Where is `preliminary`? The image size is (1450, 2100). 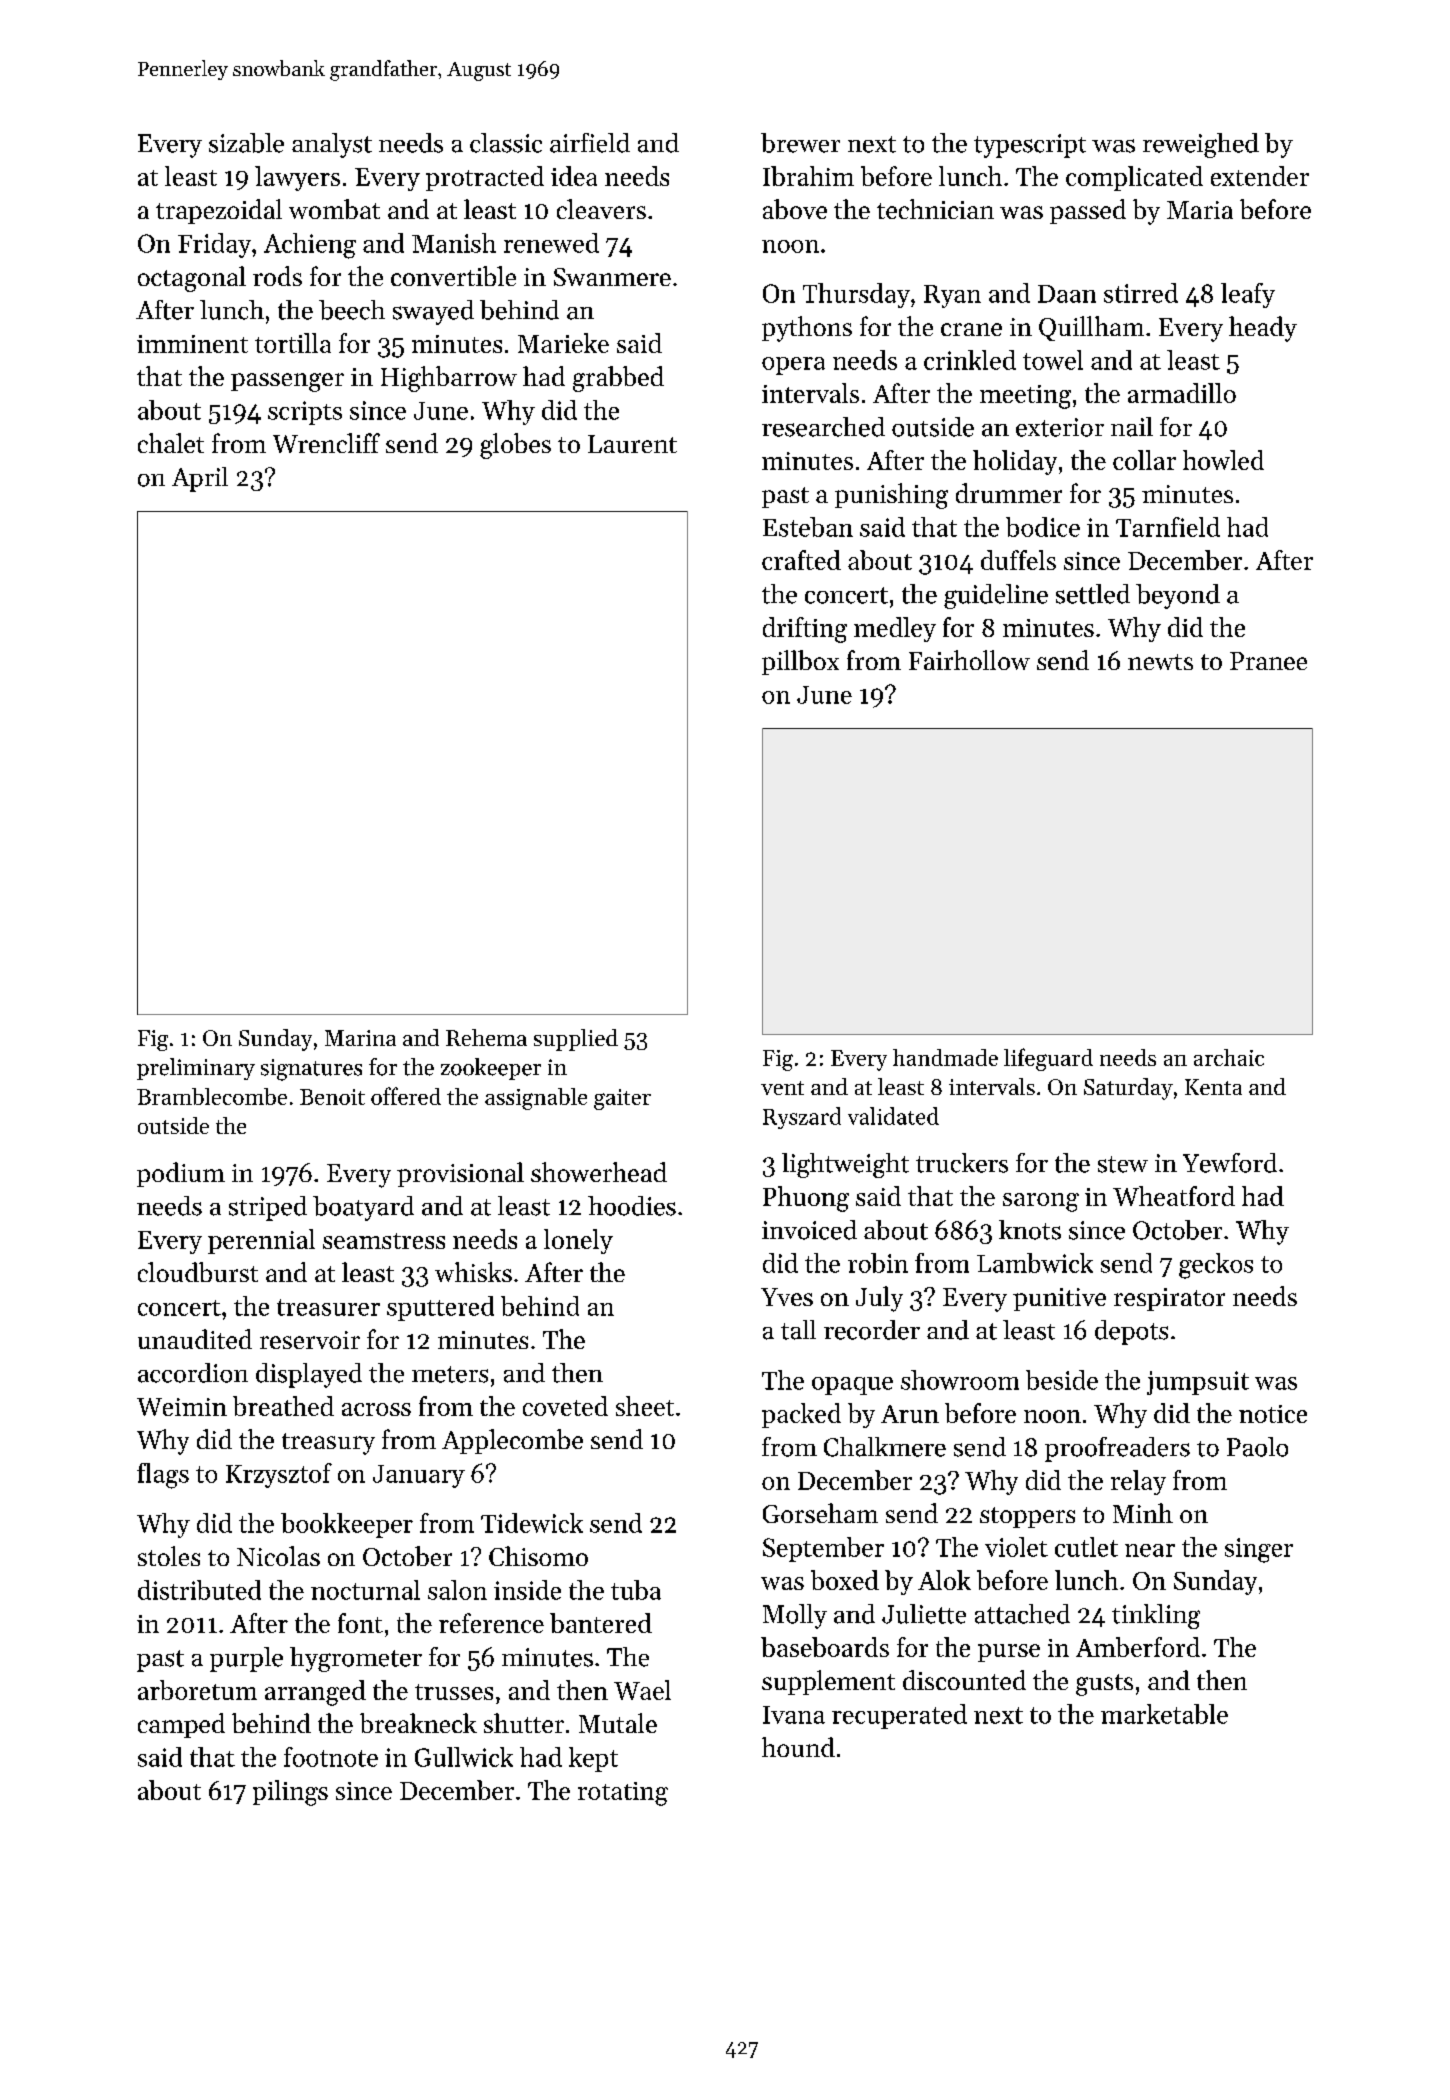 preliminary is located at coordinates (196, 1069).
